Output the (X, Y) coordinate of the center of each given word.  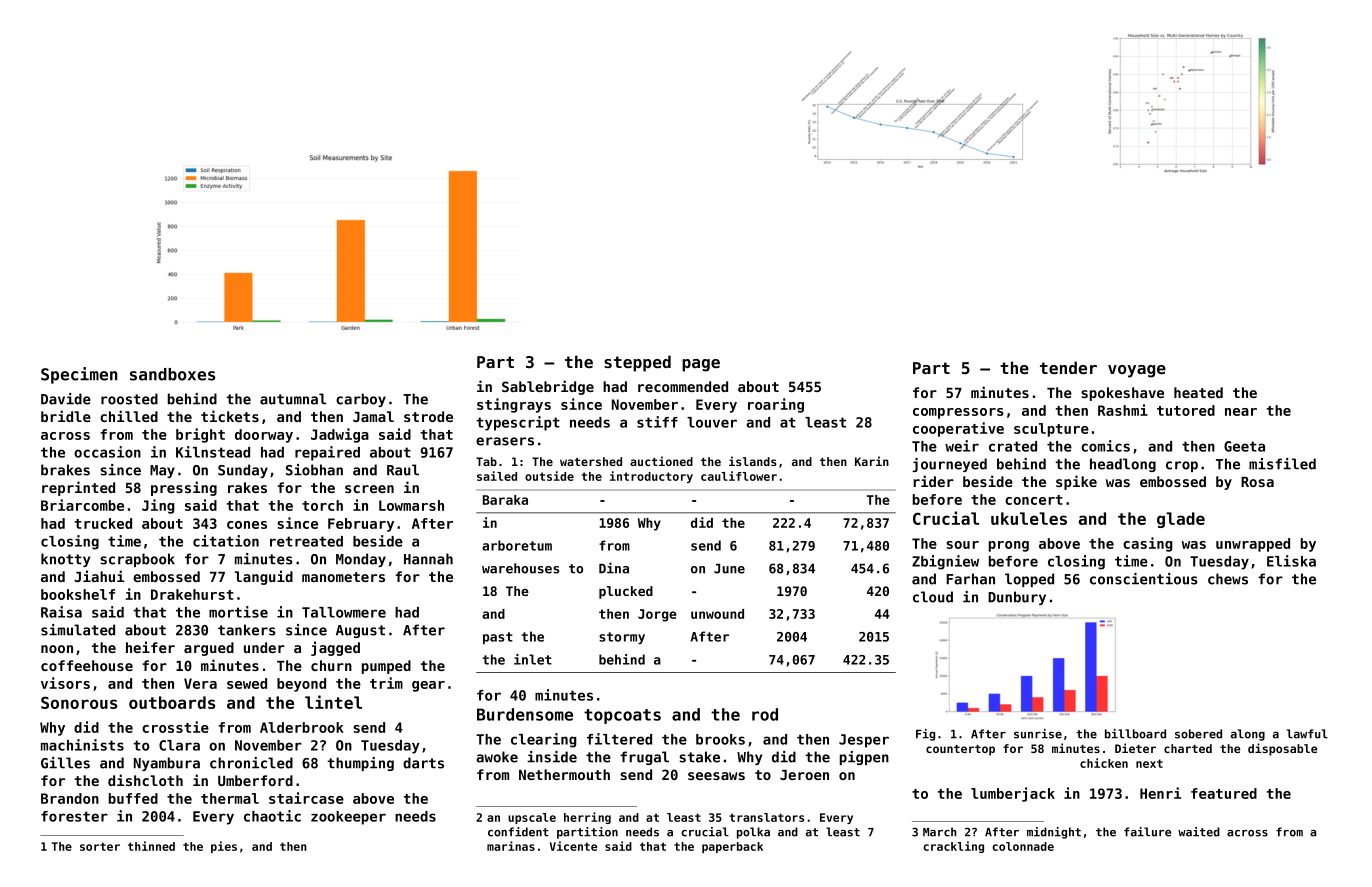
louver (712, 422)
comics (1105, 446)
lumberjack (1013, 794)
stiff (657, 422)
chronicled (251, 763)
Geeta (1244, 446)
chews (1228, 579)
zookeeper (348, 818)
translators (766, 817)
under (264, 647)
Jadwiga (340, 435)
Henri (1160, 793)
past (498, 638)
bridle (66, 416)
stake (699, 757)
